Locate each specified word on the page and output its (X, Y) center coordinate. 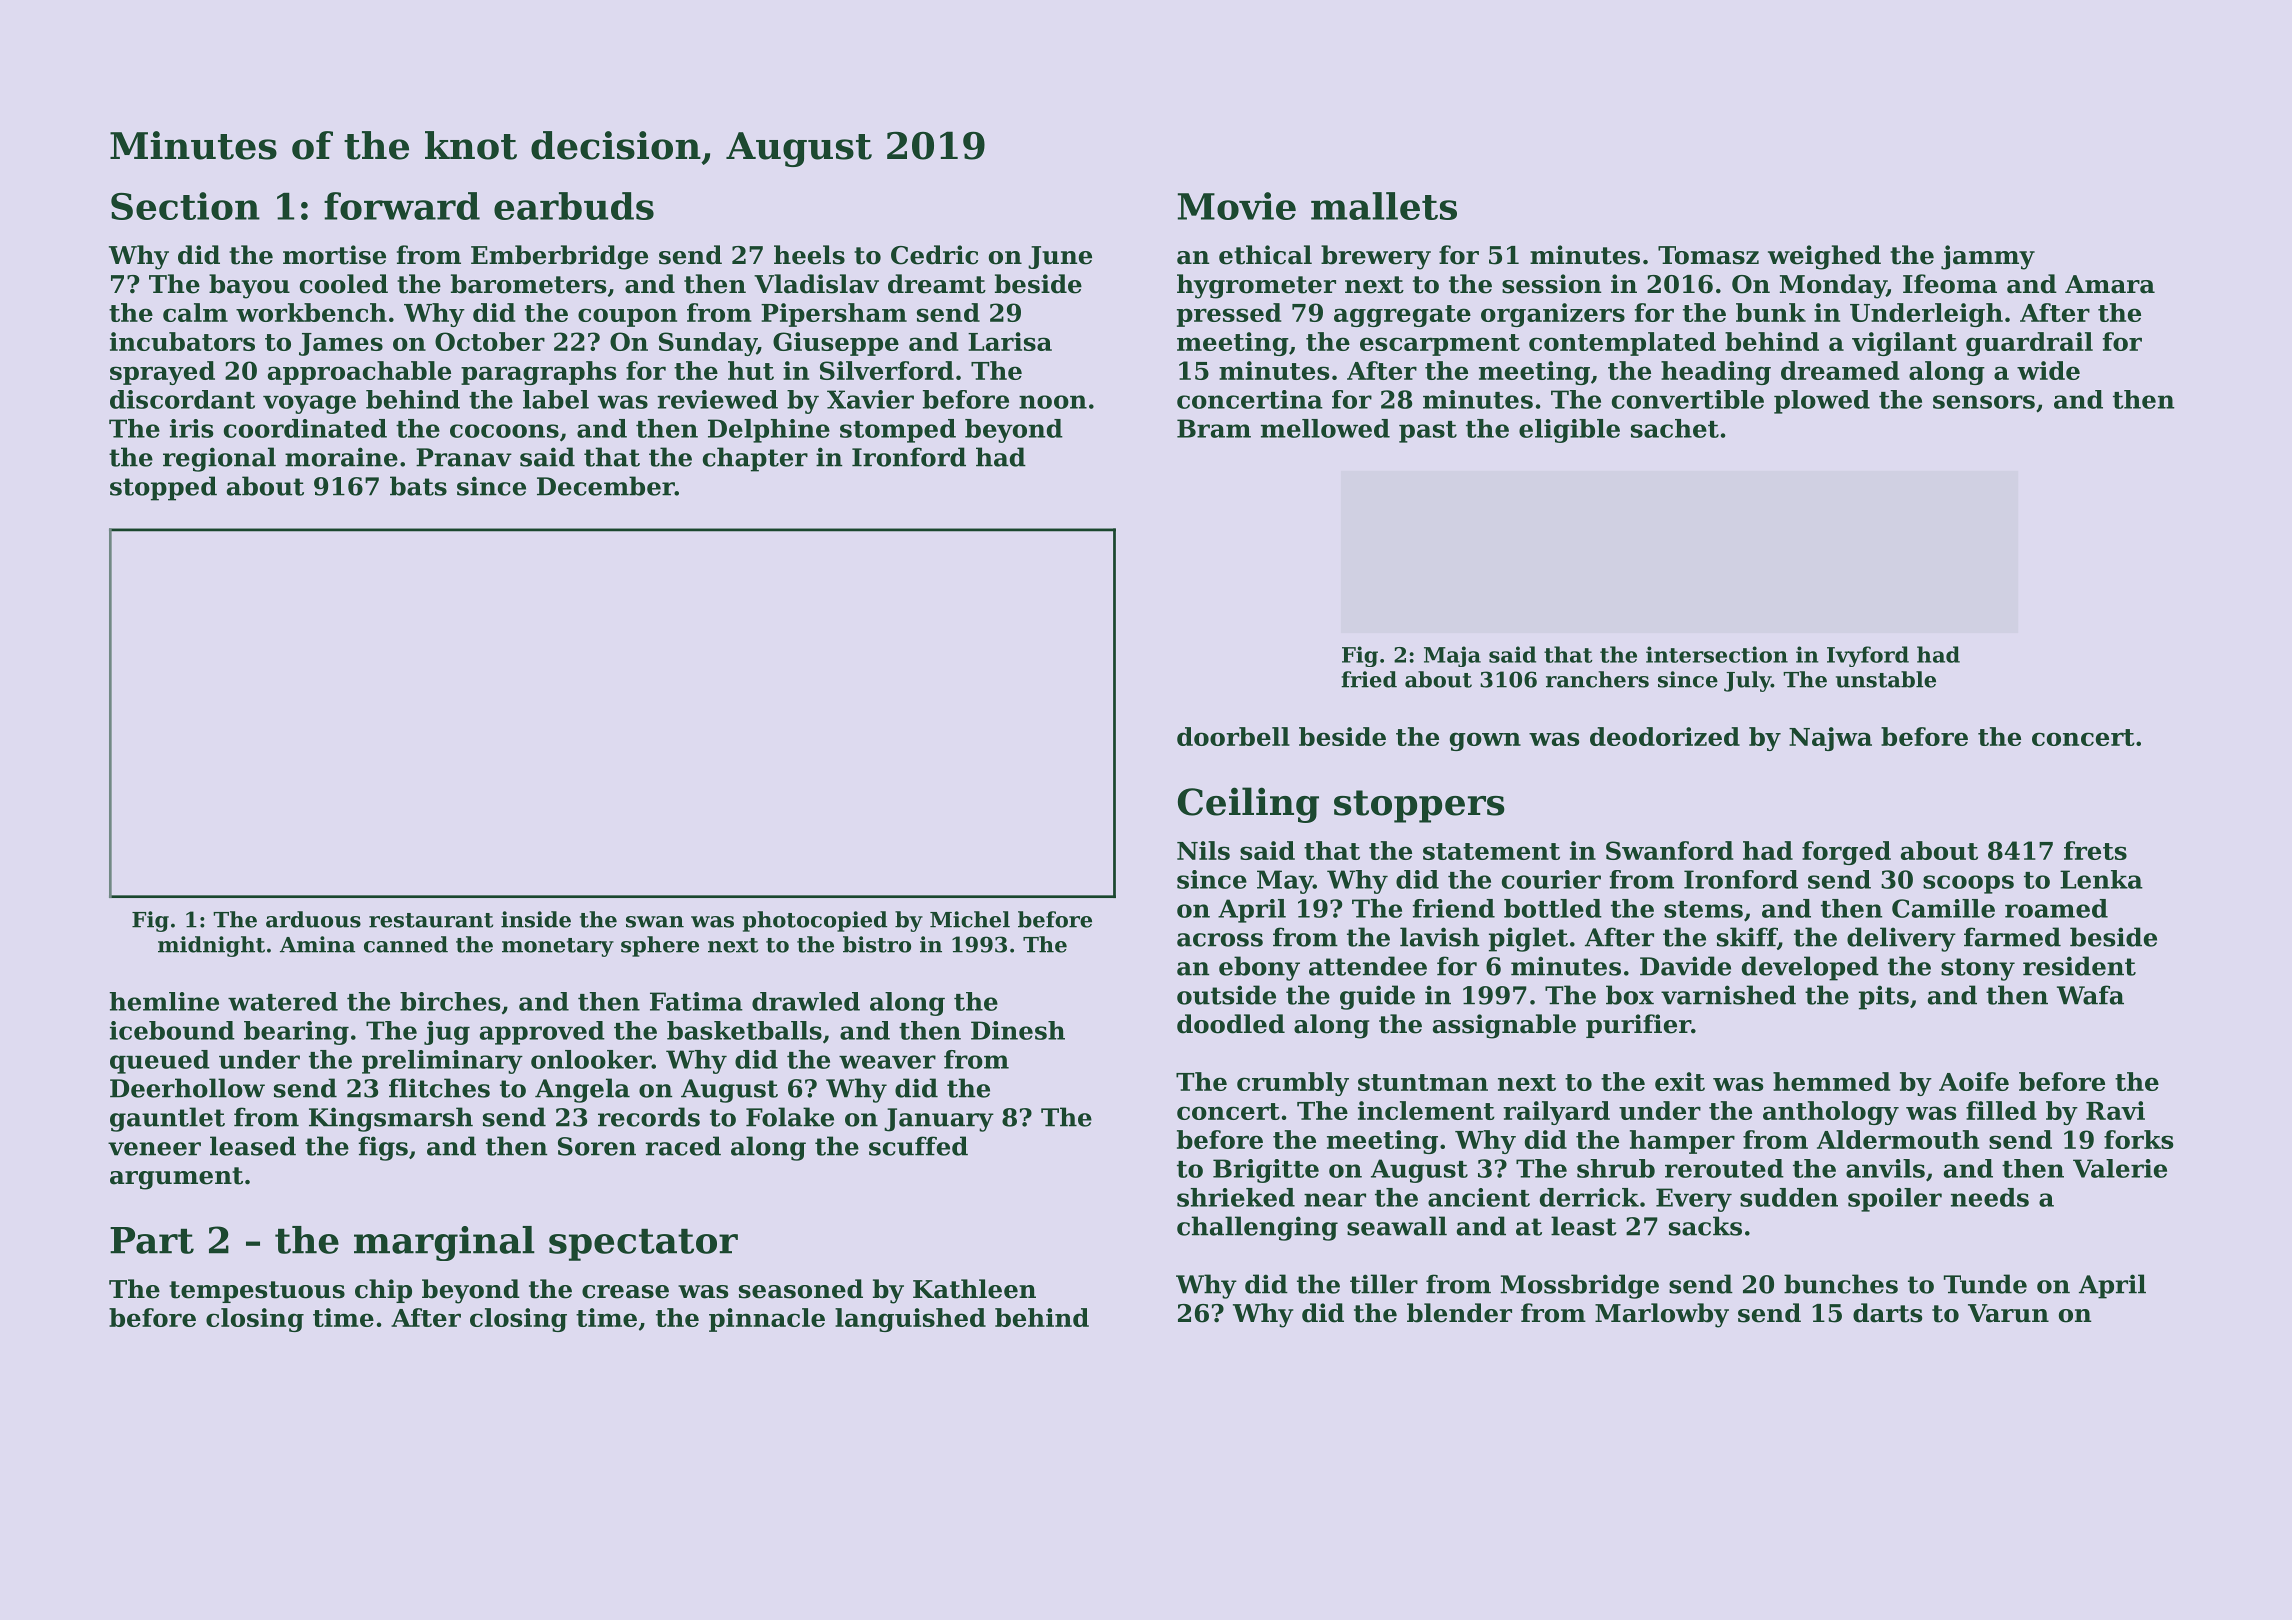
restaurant (431, 920)
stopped (163, 488)
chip (383, 1291)
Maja (1452, 656)
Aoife (1974, 1081)
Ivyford (1868, 656)
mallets (1384, 206)
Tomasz (1708, 255)
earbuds (574, 206)
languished (910, 1320)
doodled (1231, 1024)
